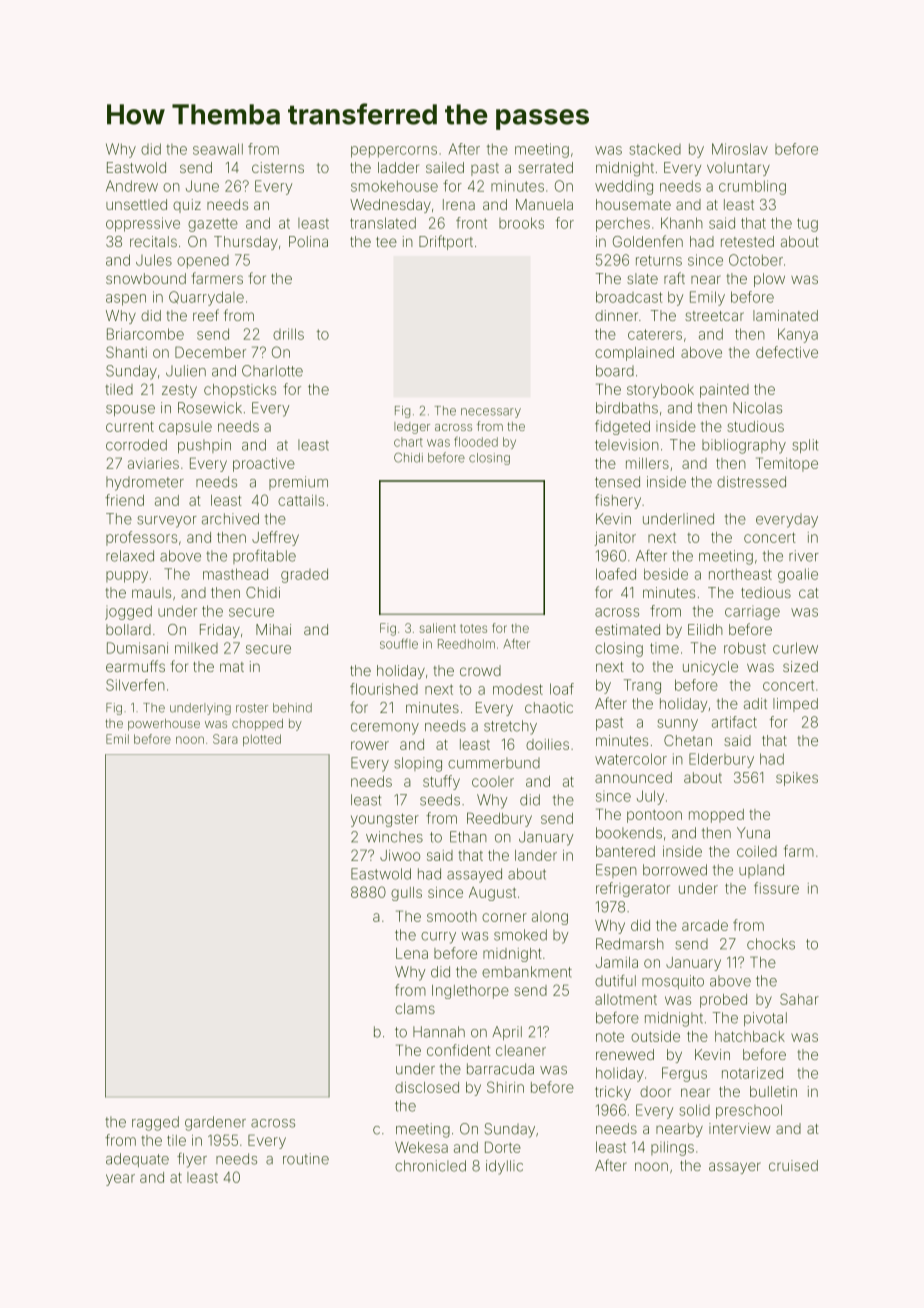 This document has height=1308, width=924. What do you see at coordinates (769, 280) in the document?
I see `plow` at bounding box center [769, 280].
